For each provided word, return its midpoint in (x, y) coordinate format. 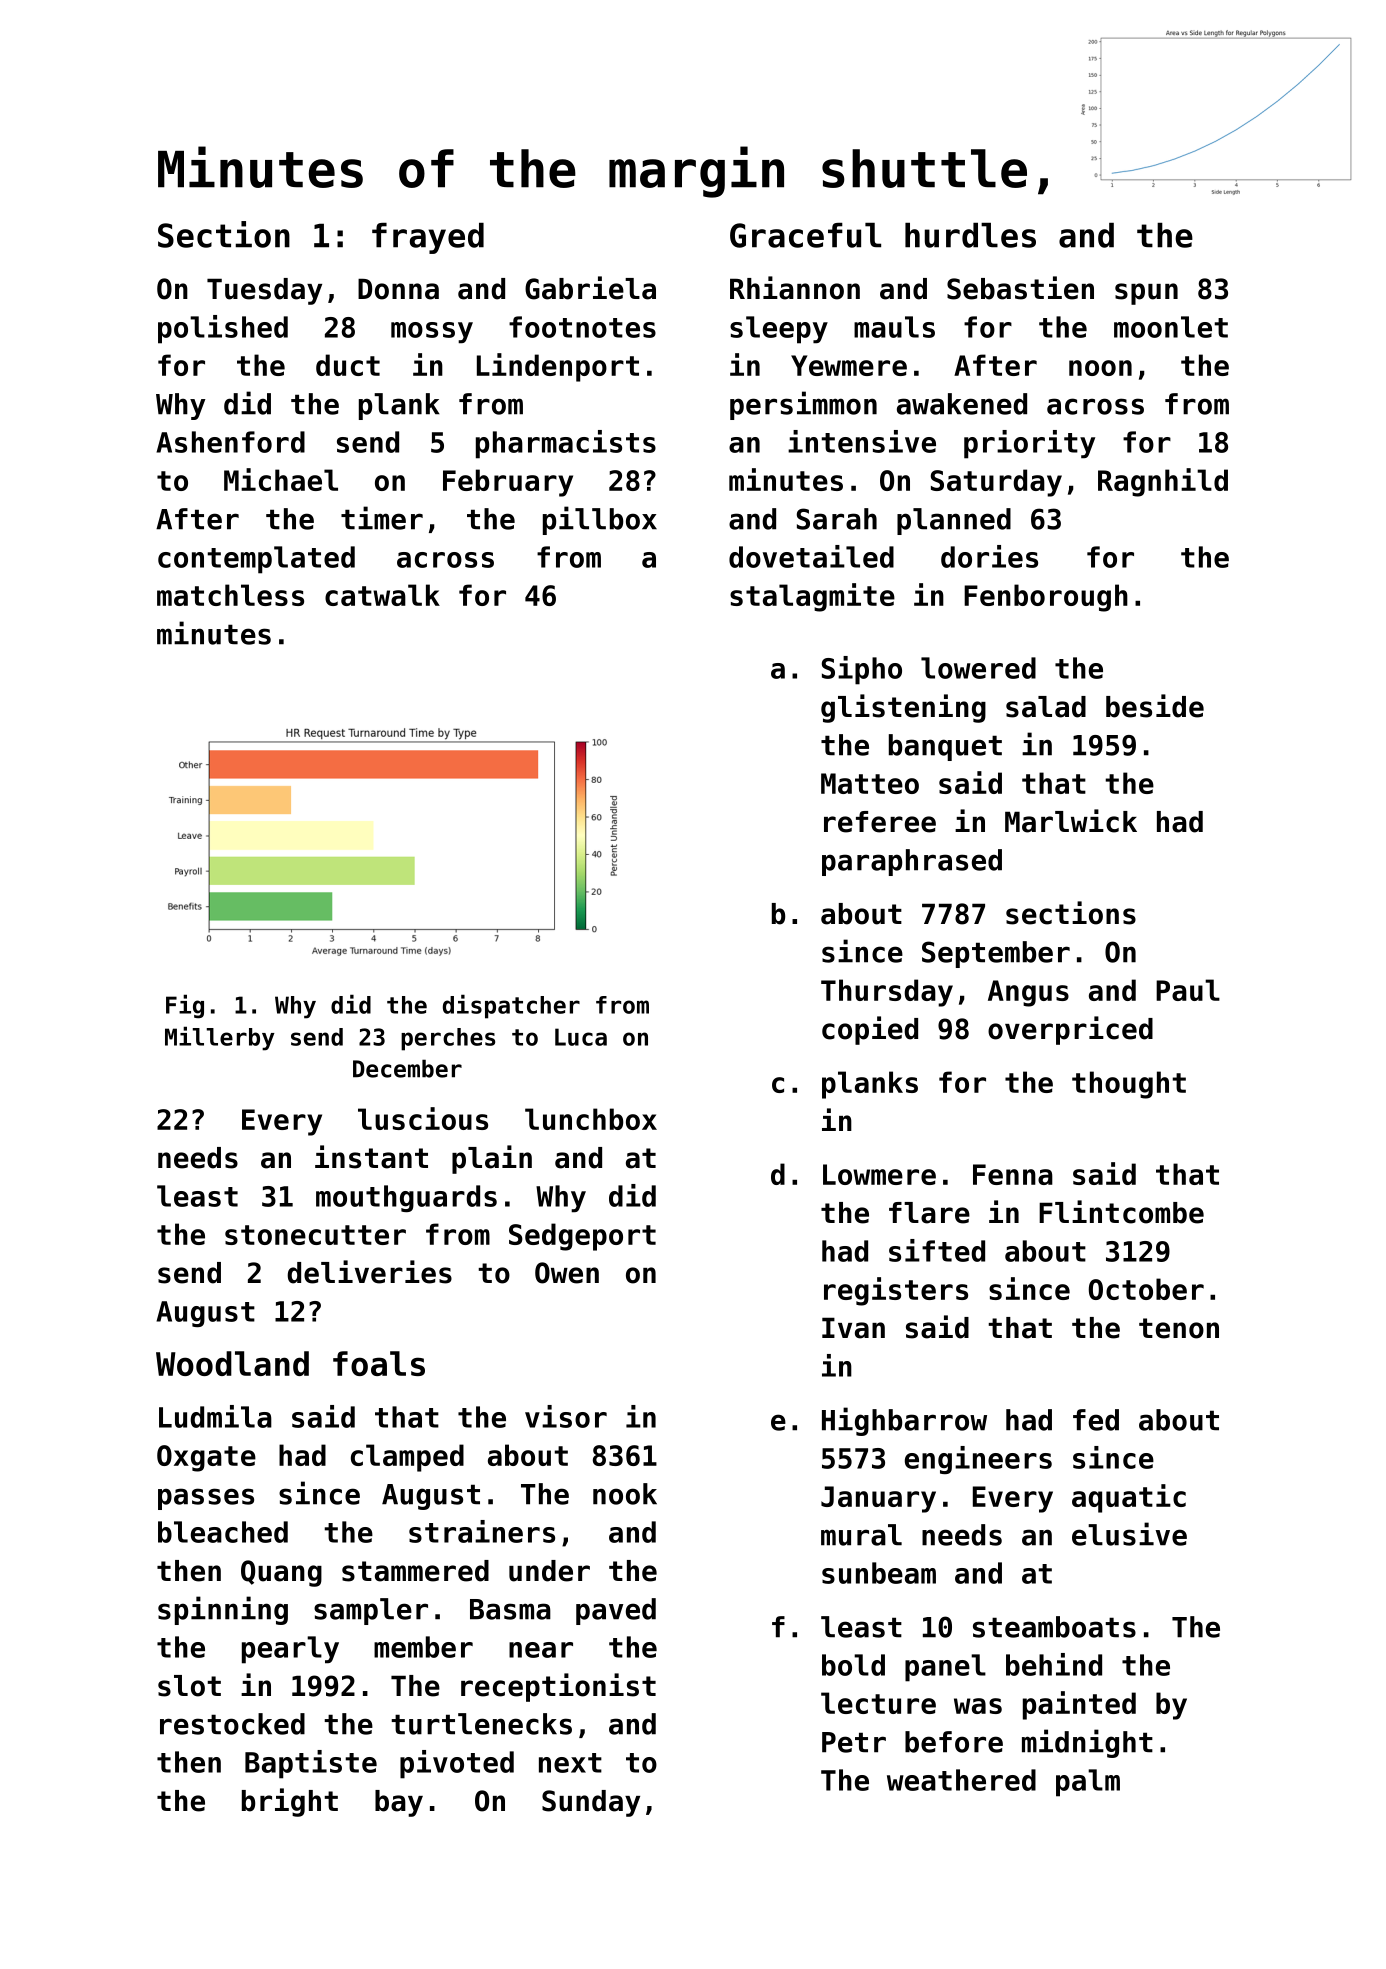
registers (896, 1291)
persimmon (803, 405)
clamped (407, 1458)
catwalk (382, 595)
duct (348, 365)
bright (290, 1802)
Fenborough (1046, 598)
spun (1146, 294)
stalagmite (812, 597)
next (570, 1763)
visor (566, 1416)
